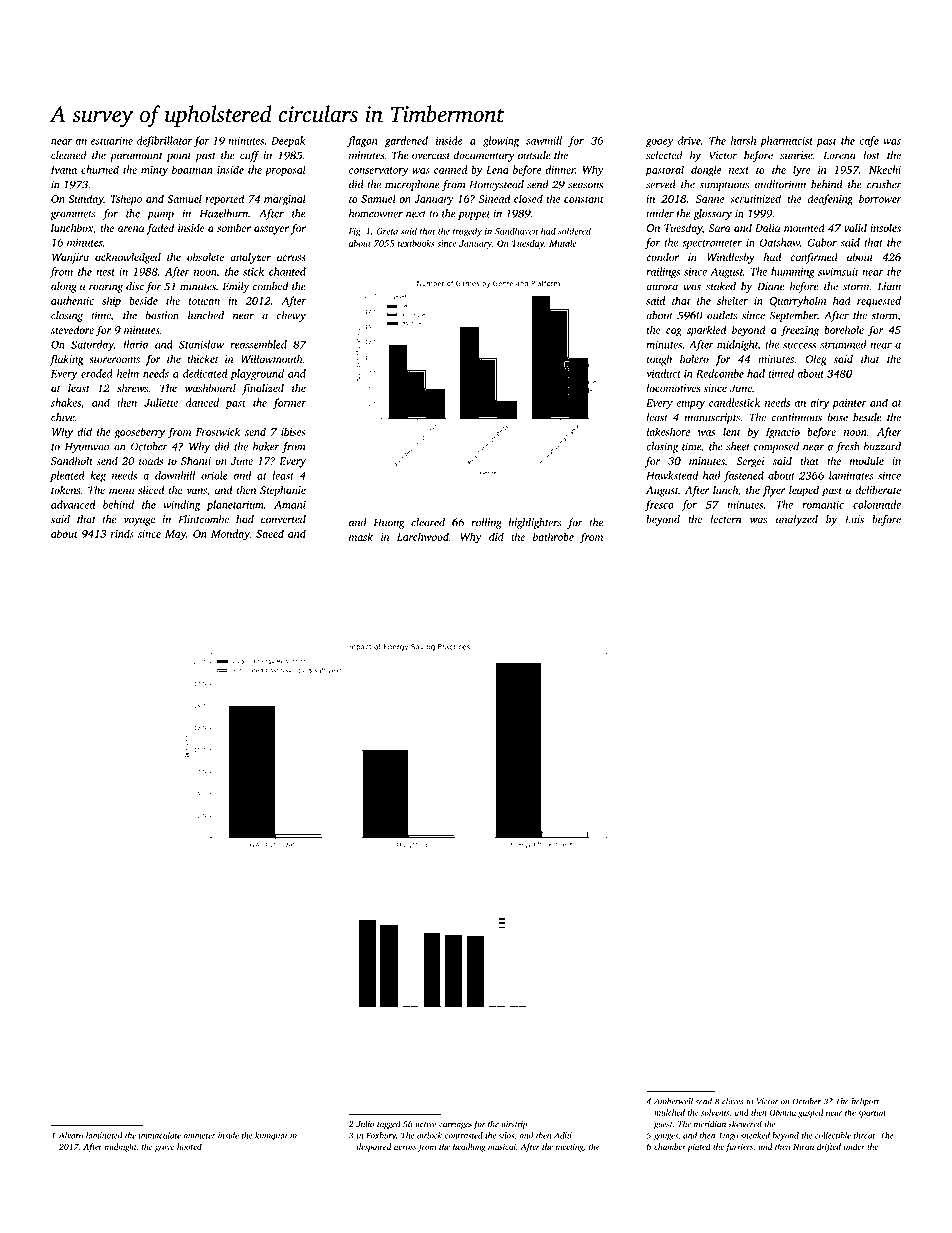 The image size is (952, 1233). What do you see at coordinates (196, 460) in the screenshot?
I see `Shanti` at bounding box center [196, 460].
